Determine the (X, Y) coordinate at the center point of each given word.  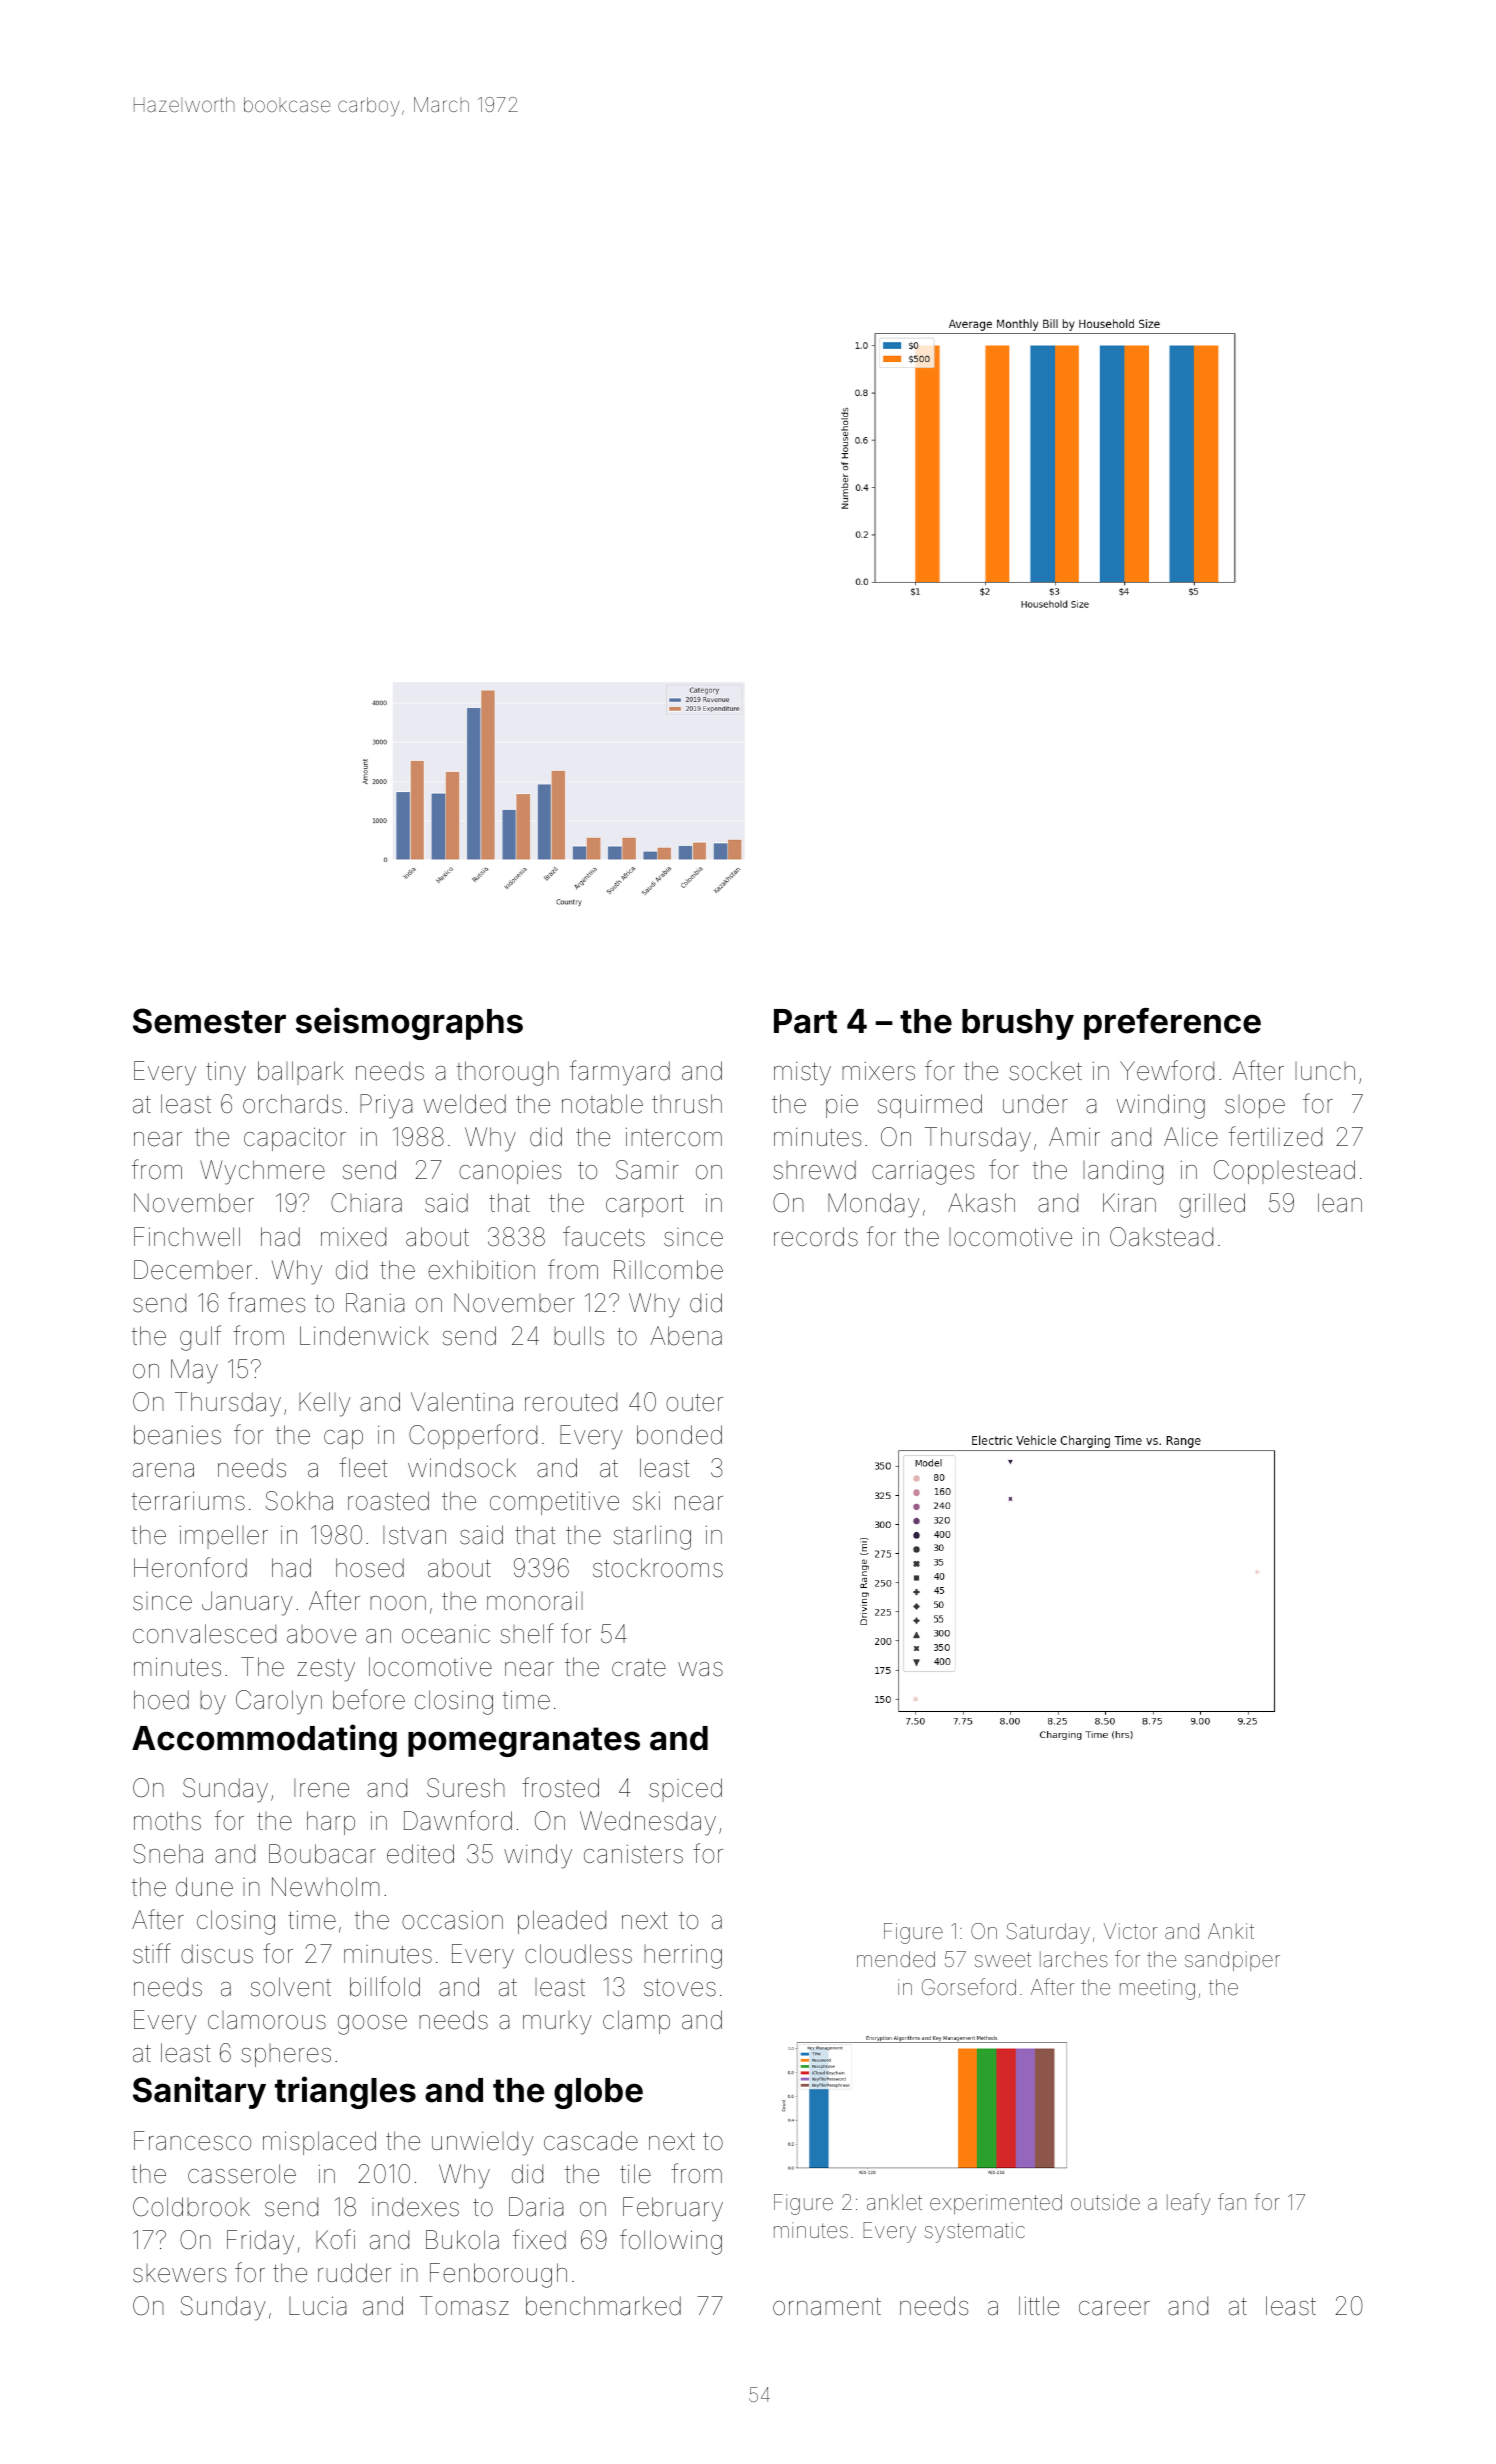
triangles (345, 2092)
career (1114, 2308)
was (700, 1669)
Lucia (318, 2306)
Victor (1130, 1931)
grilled (1212, 1205)
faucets (604, 1236)
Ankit (1231, 1931)
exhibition (481, 1270)
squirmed (930, 1106)
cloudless (578, 1954)
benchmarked (603, 2306)
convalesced (204, 1634)
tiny (226, 1074)
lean (1340, 1203)
